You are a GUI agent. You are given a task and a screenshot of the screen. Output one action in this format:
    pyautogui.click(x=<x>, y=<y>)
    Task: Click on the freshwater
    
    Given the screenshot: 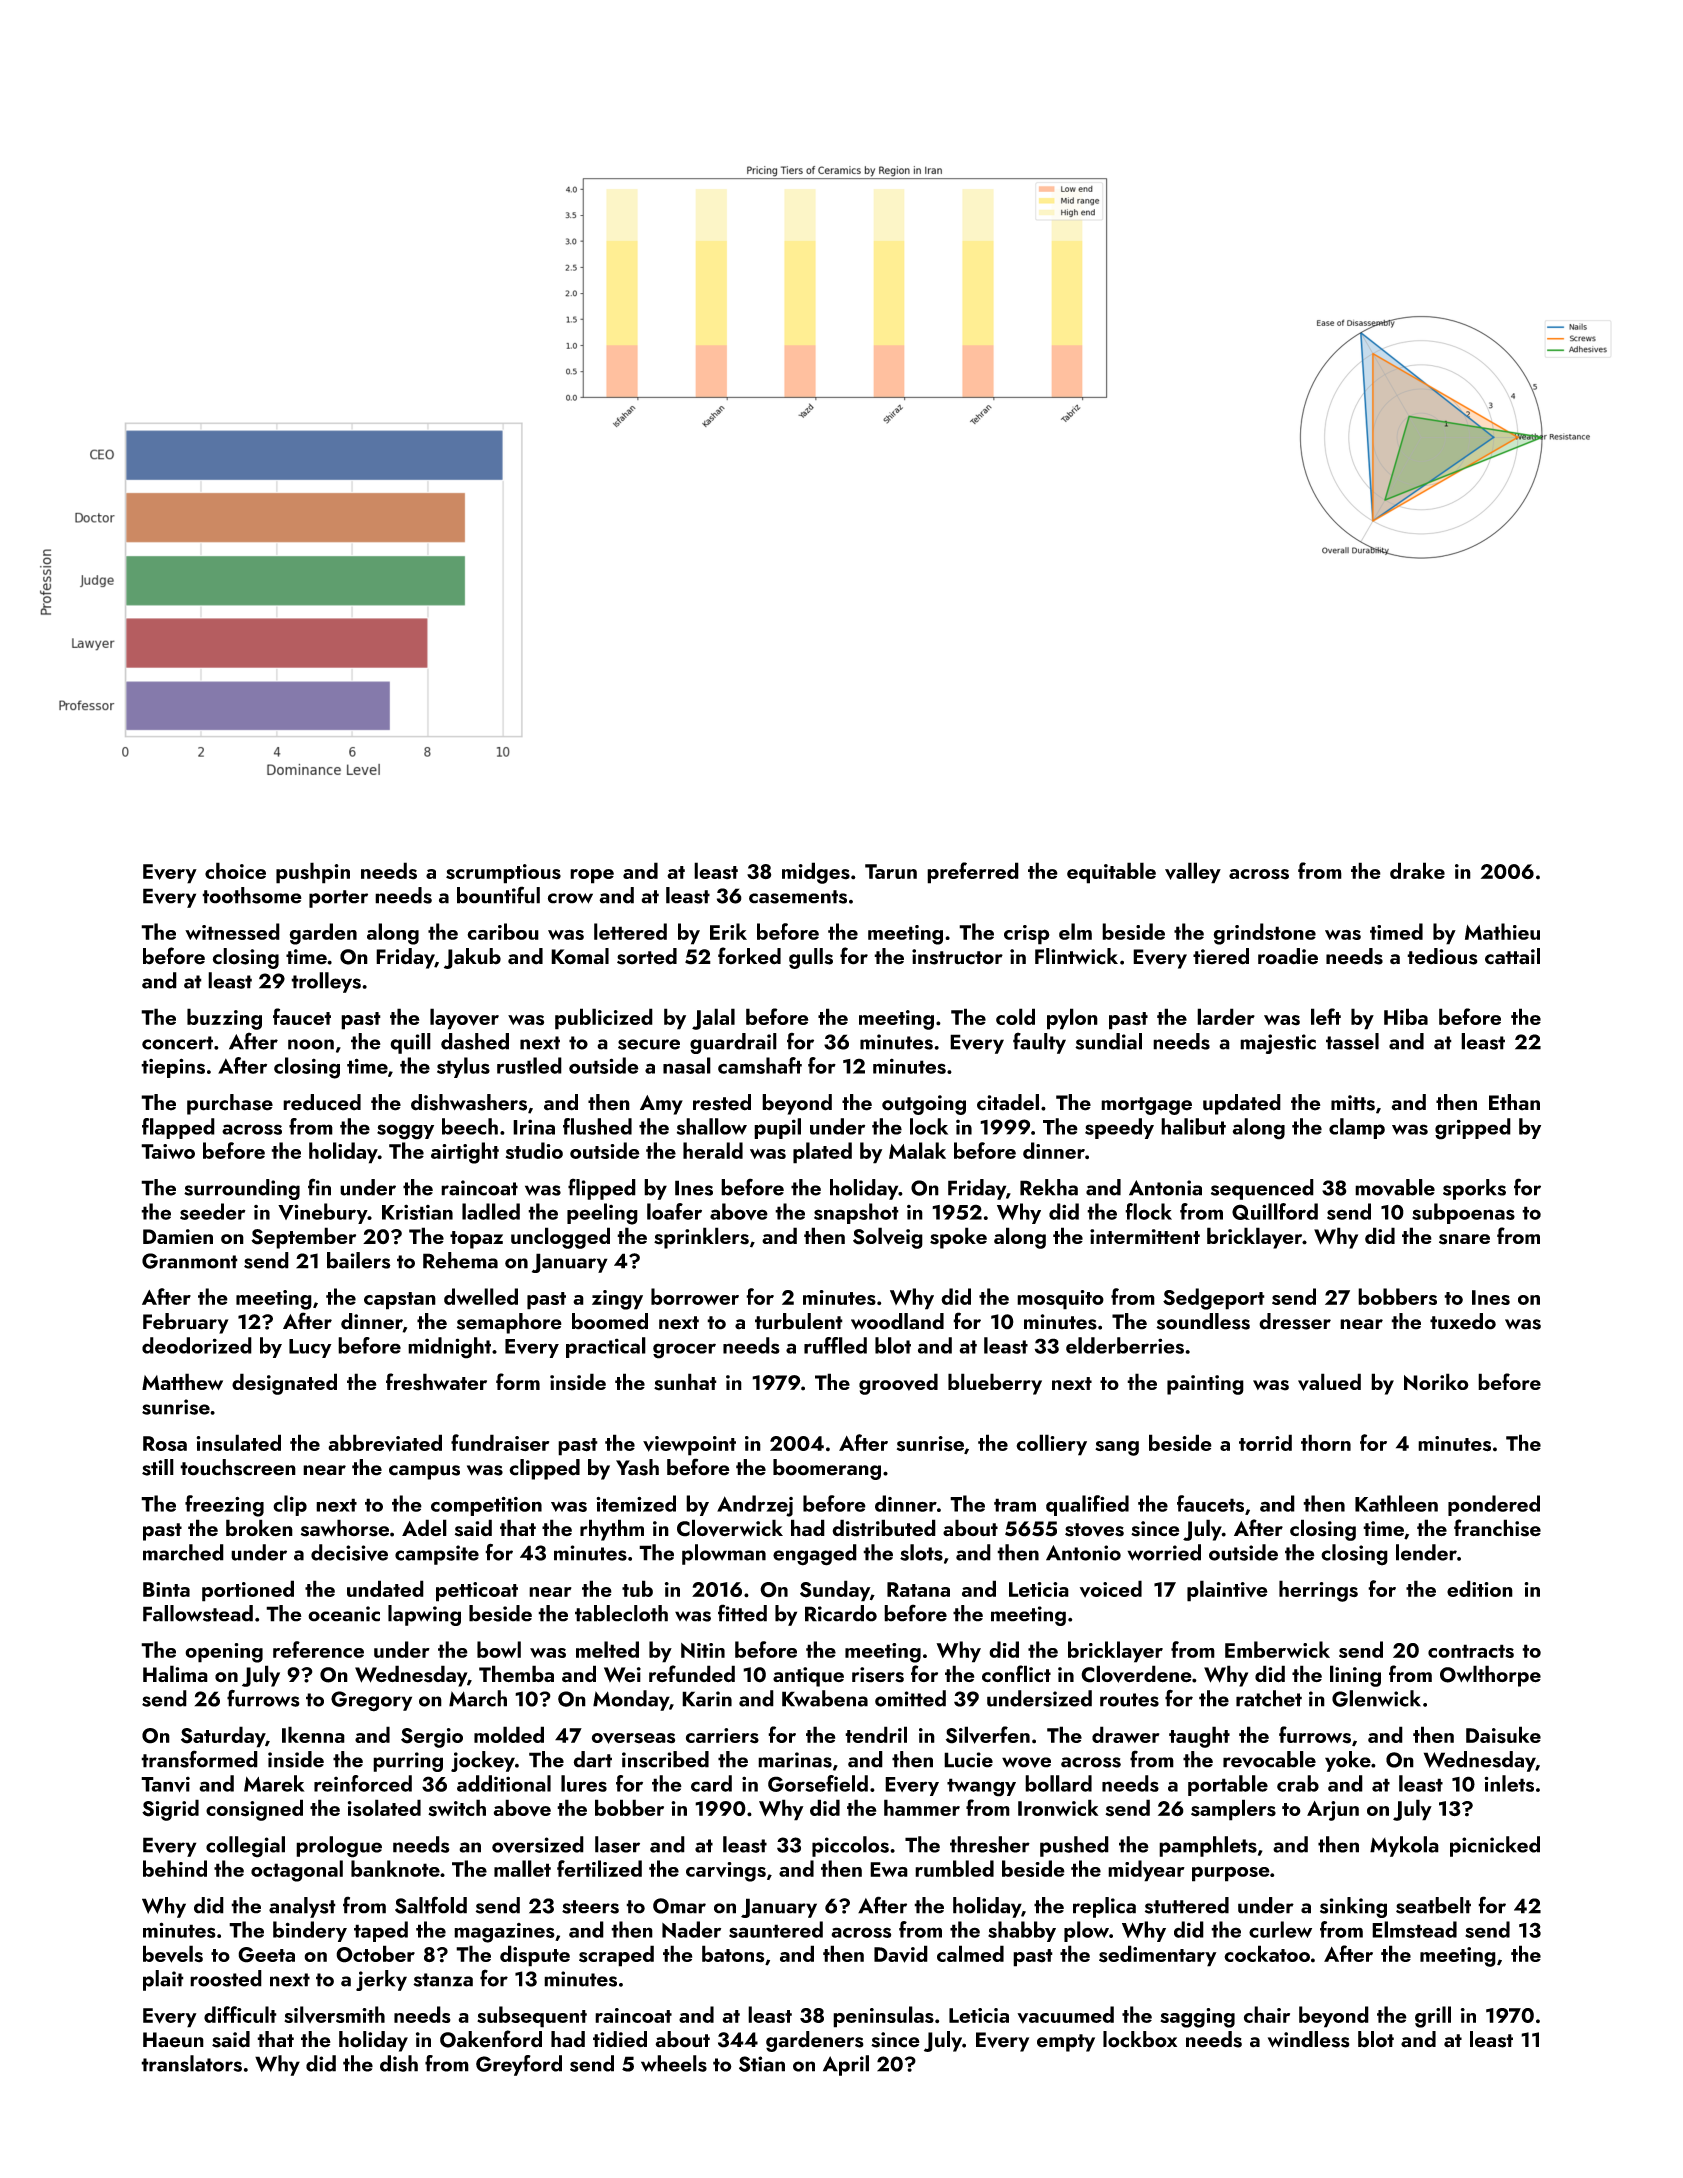 What is the action you would take?
    pyautogui.click(x=436, y=1382)
